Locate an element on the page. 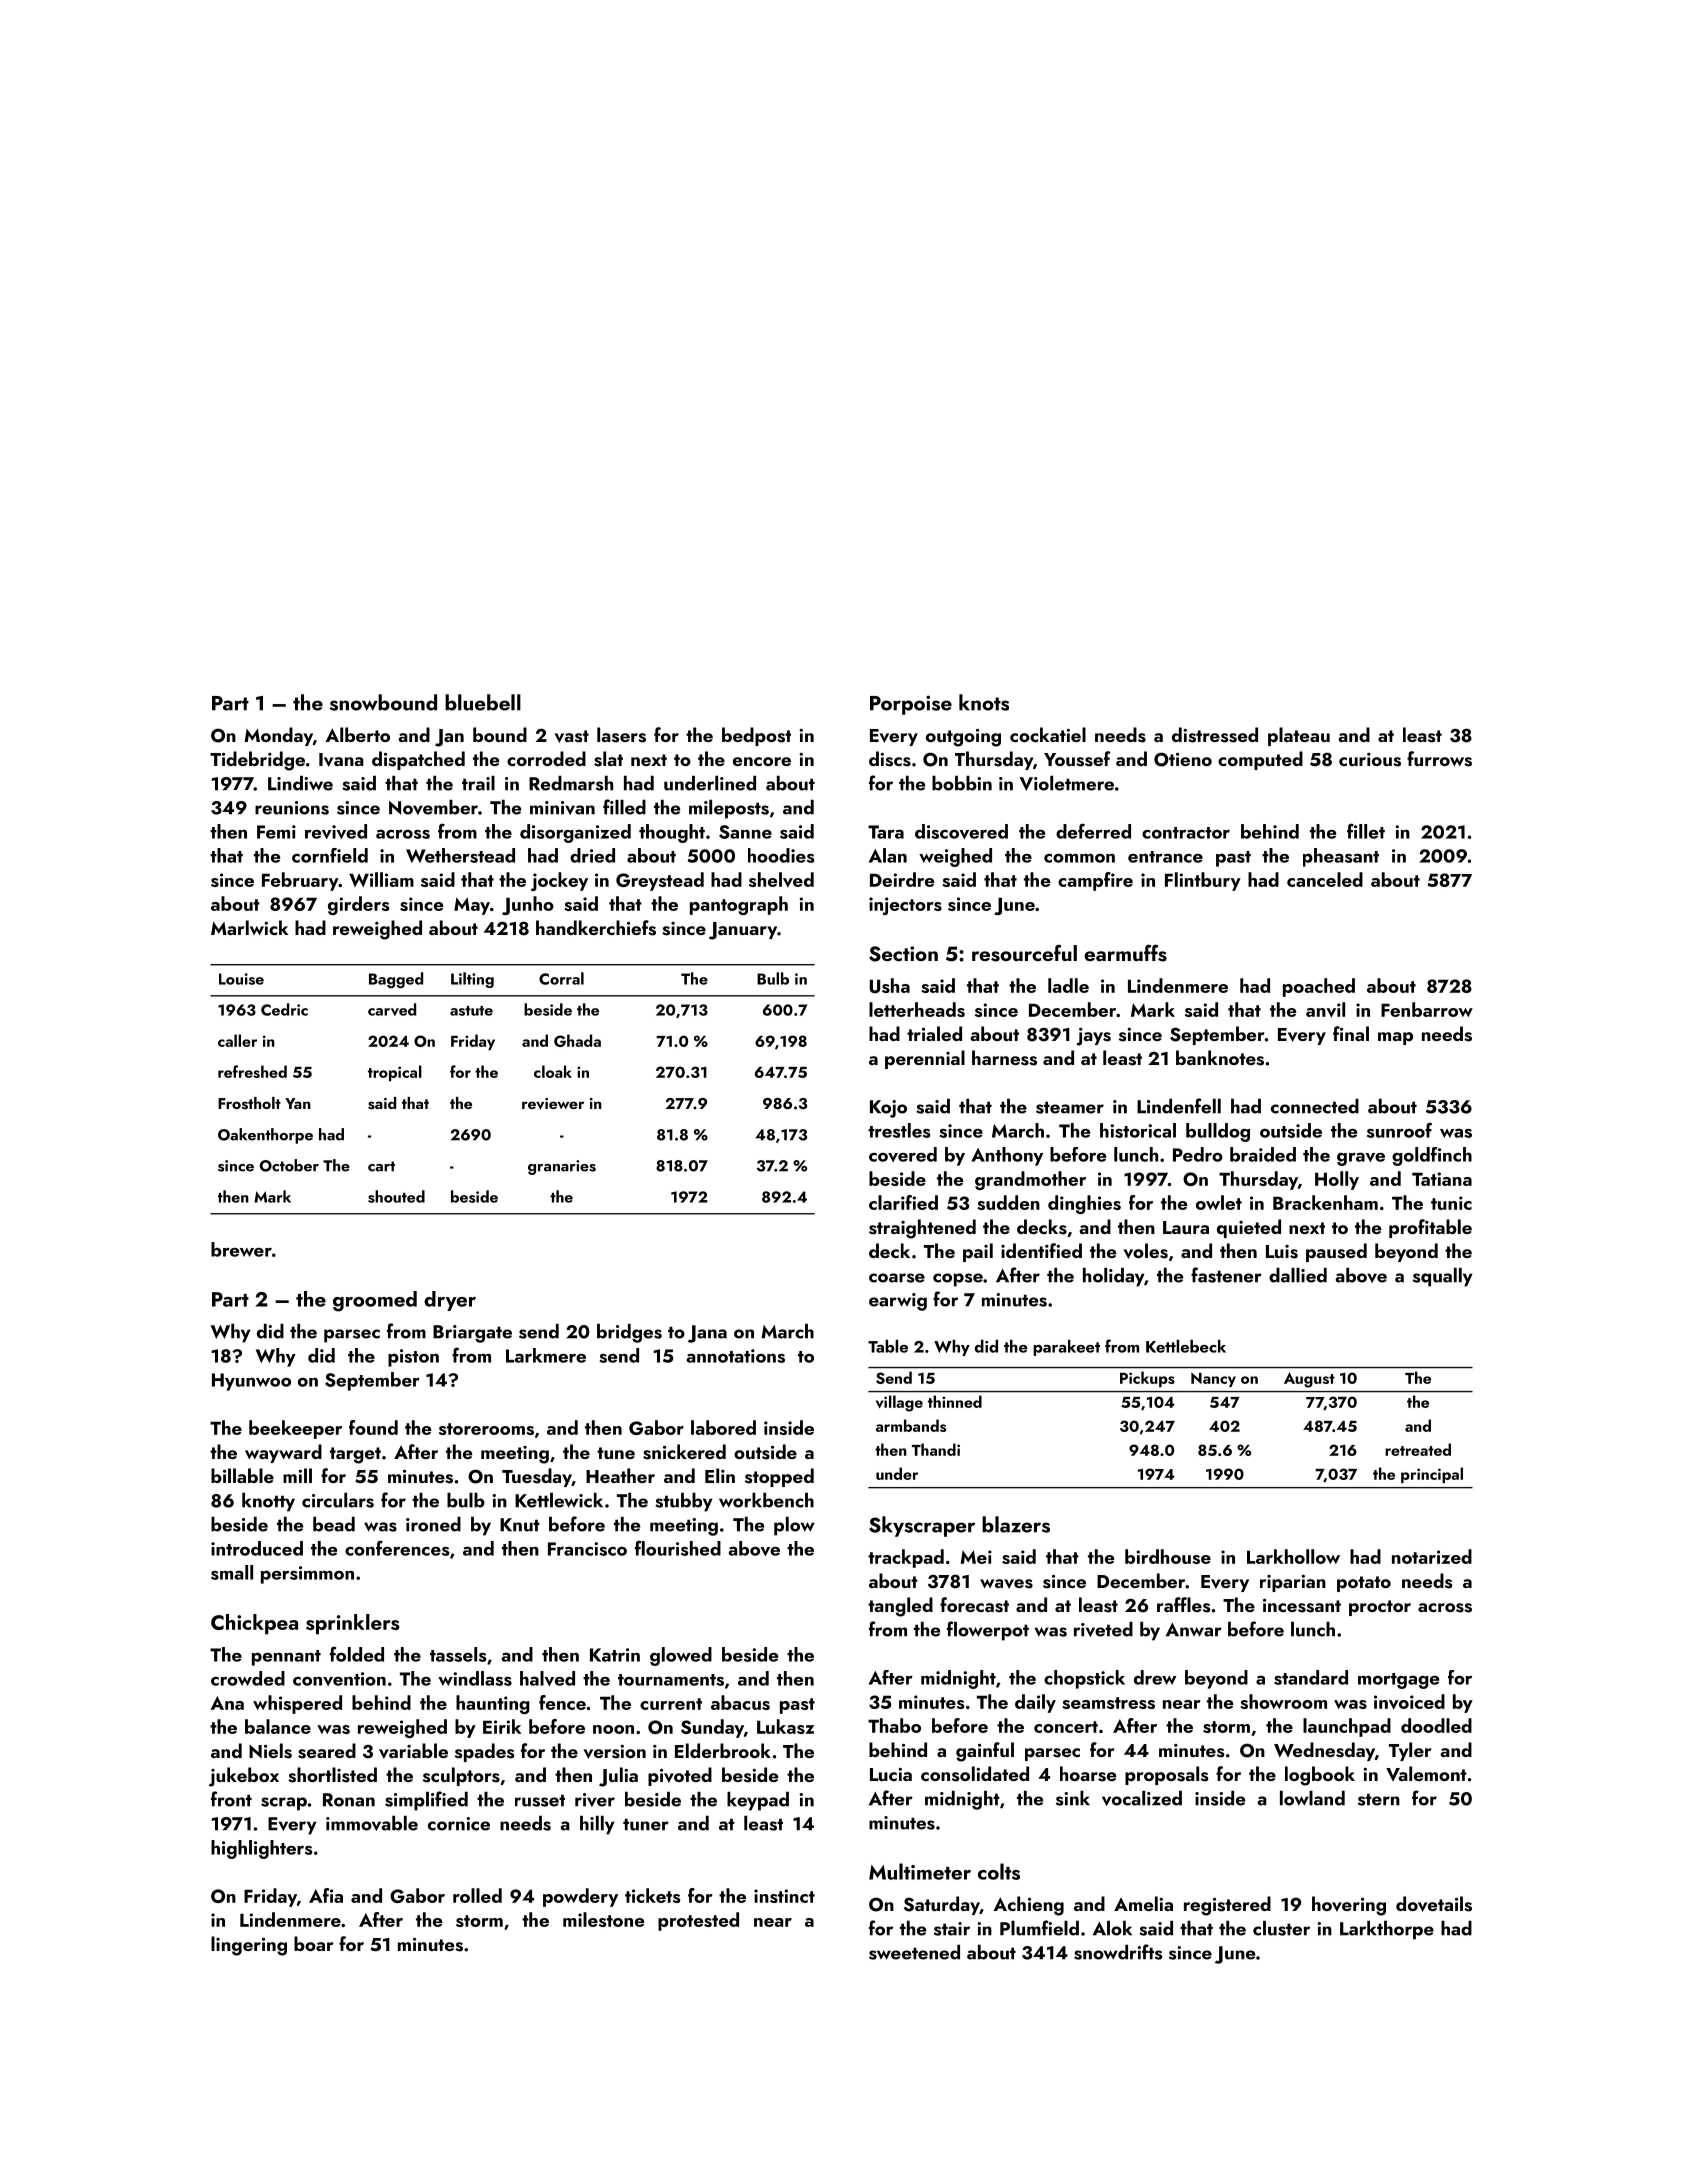  boar is located at coordinates (314, 1943).
